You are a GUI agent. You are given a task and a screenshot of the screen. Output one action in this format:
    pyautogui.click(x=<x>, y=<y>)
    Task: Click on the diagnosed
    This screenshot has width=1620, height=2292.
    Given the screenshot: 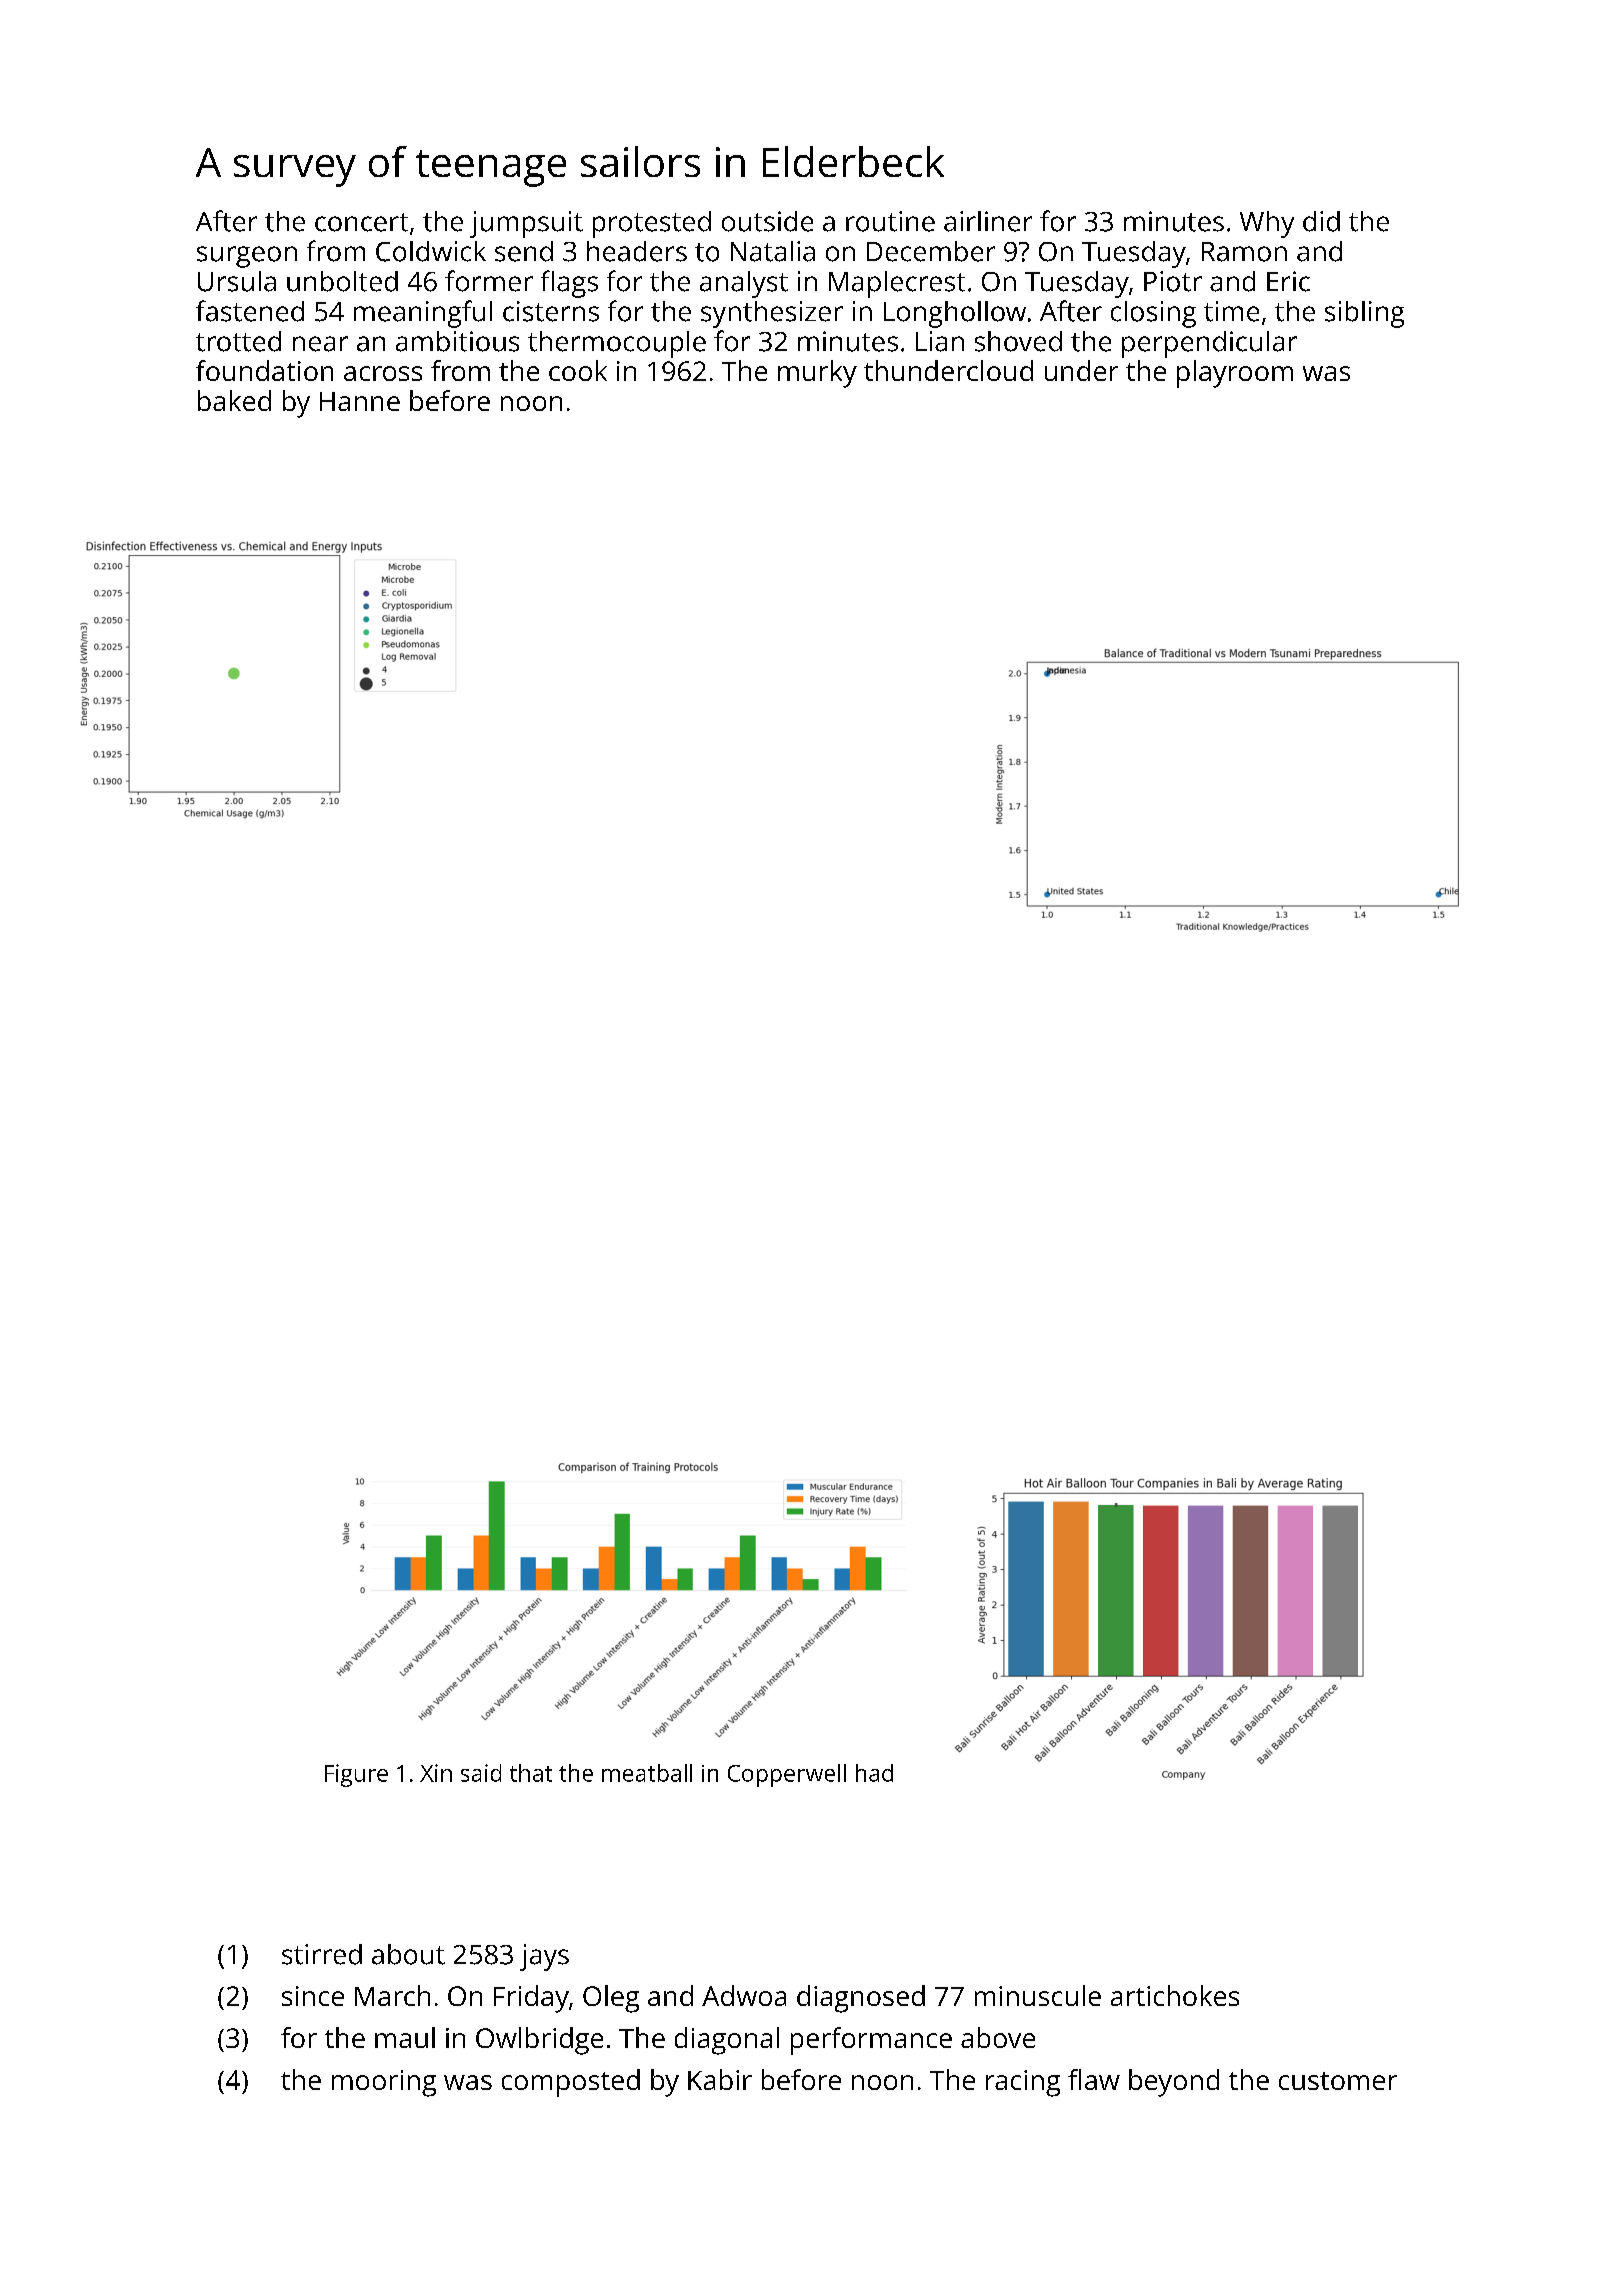 What is the action you would take?
    pyautogui.click(x=861, y=1999)
